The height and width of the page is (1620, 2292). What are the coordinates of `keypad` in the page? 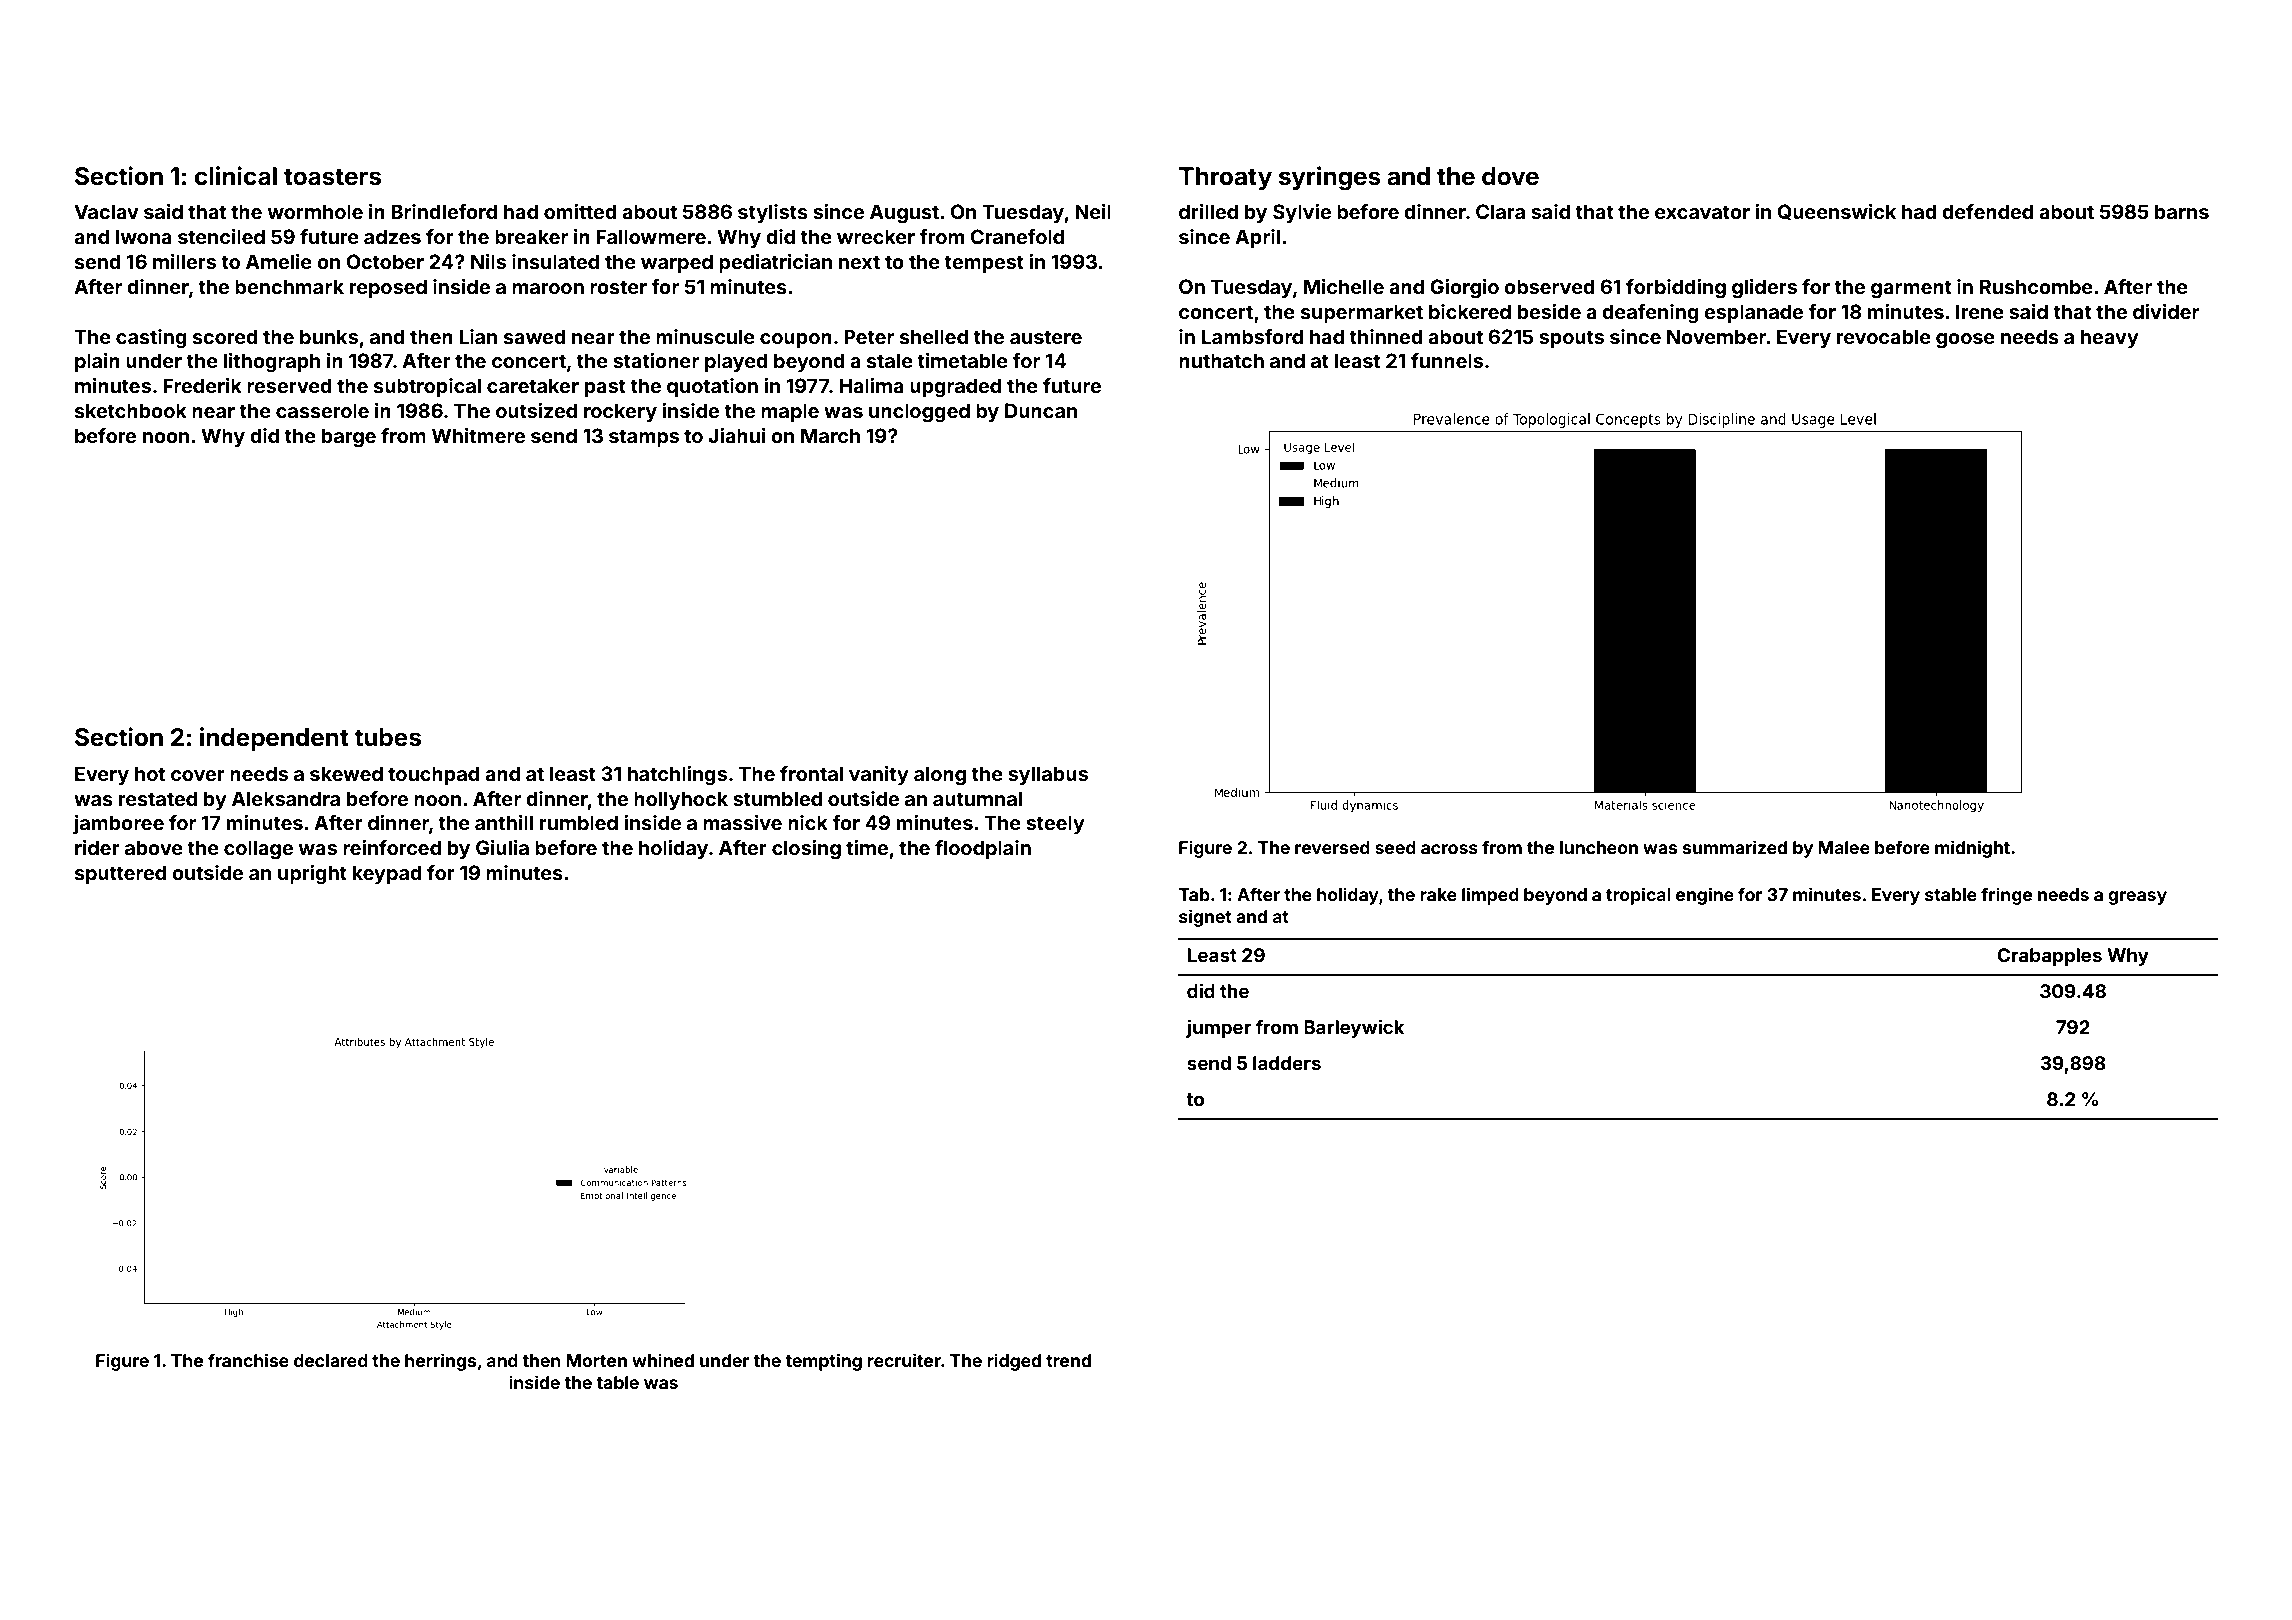 It's located at (387, 874).
